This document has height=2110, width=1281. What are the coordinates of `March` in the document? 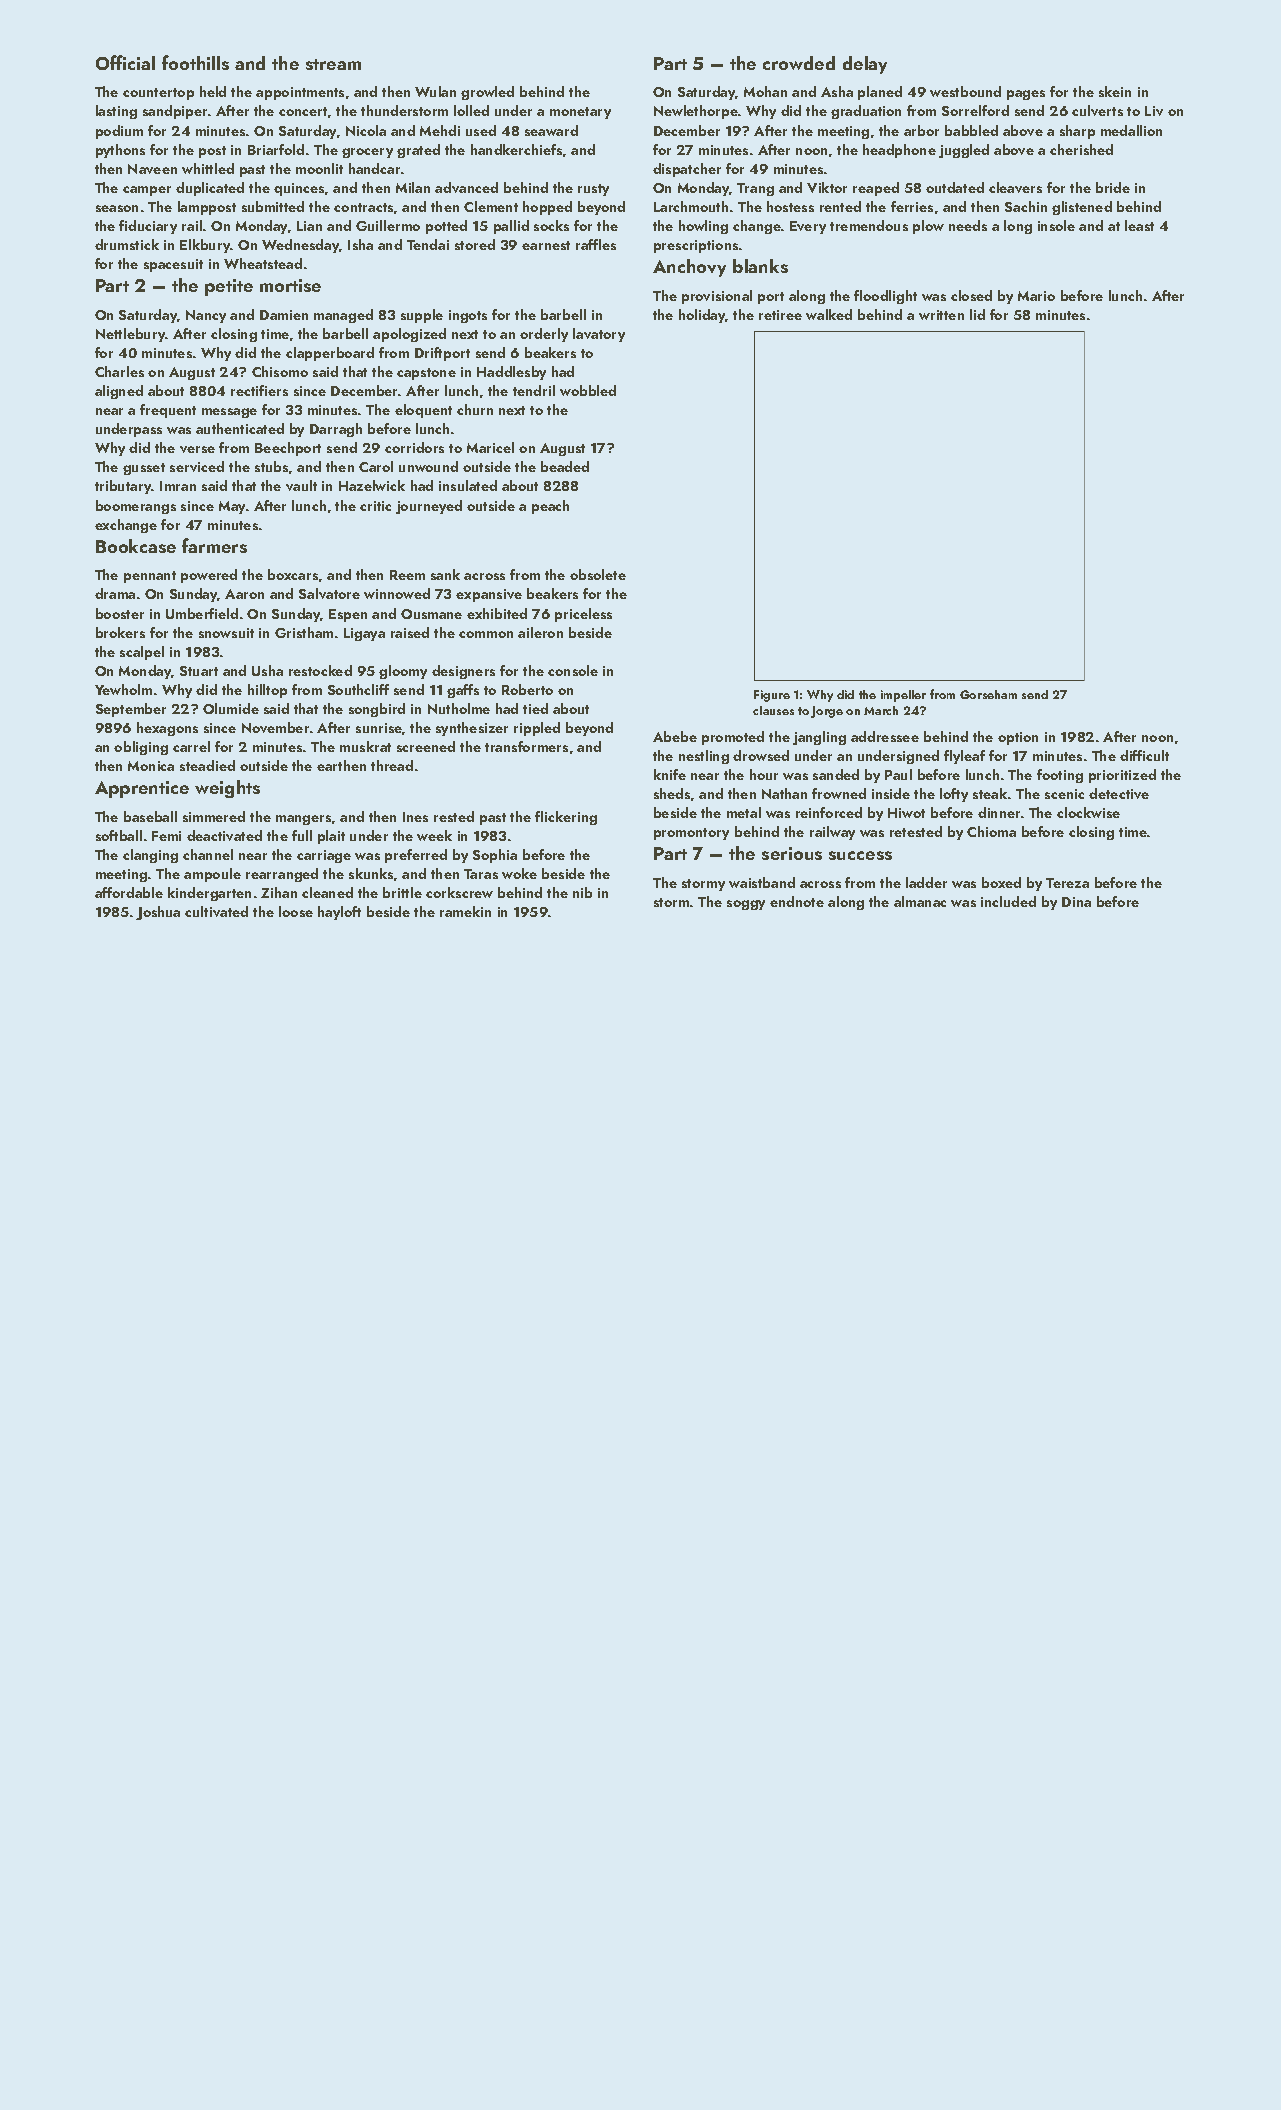 It's located at (881, 710).
